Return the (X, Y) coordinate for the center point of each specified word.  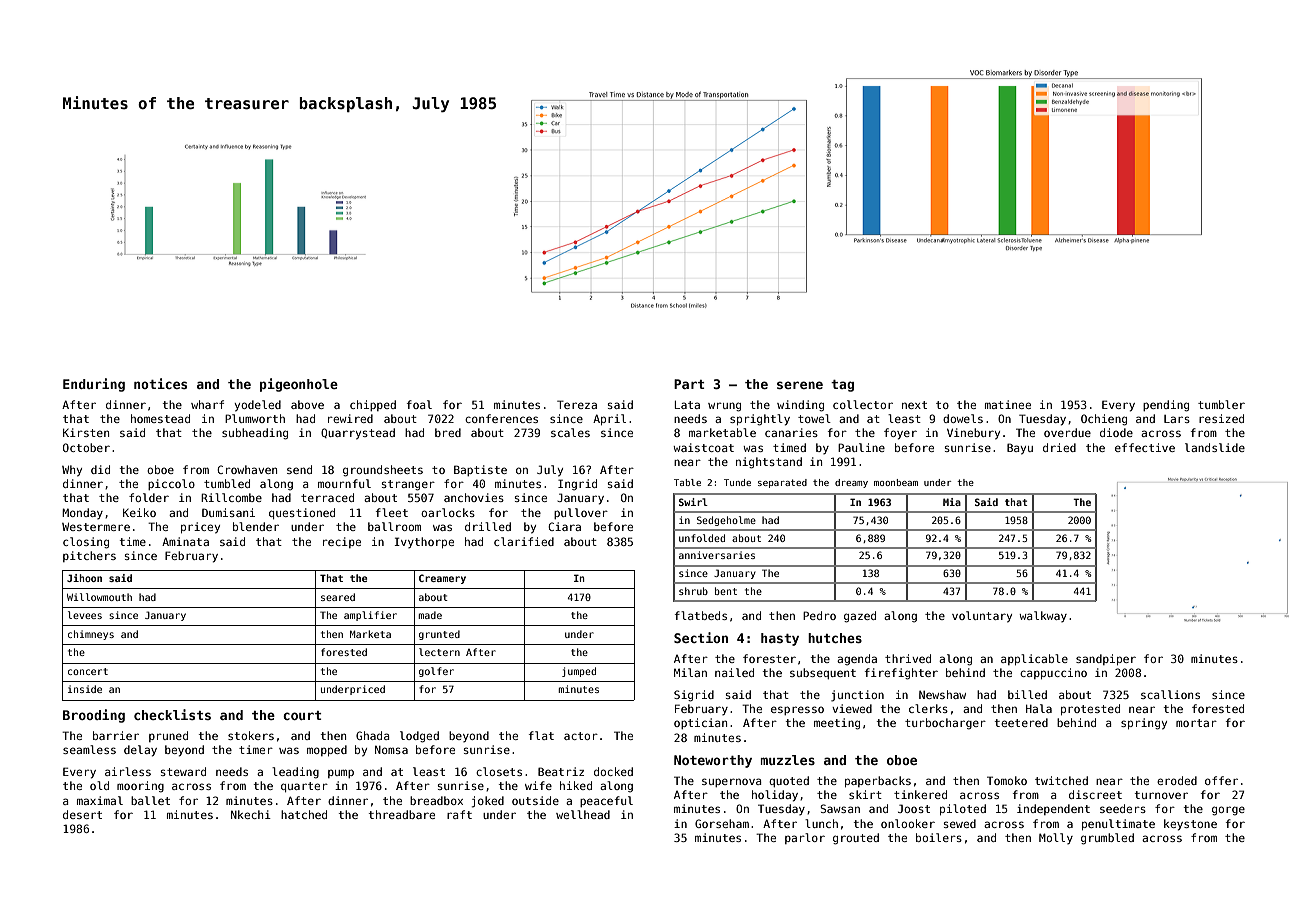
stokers (251, 735)
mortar (1196, 723)
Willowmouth (99, 597)
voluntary (982, 617)
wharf (207, 404)
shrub (693, 591)
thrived (908, 658)
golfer (436, 672)
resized (1221, 418)
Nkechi (251, 814)
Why (72, 471)
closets (499, 771)
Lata (687, 405)
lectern (439, 652)
